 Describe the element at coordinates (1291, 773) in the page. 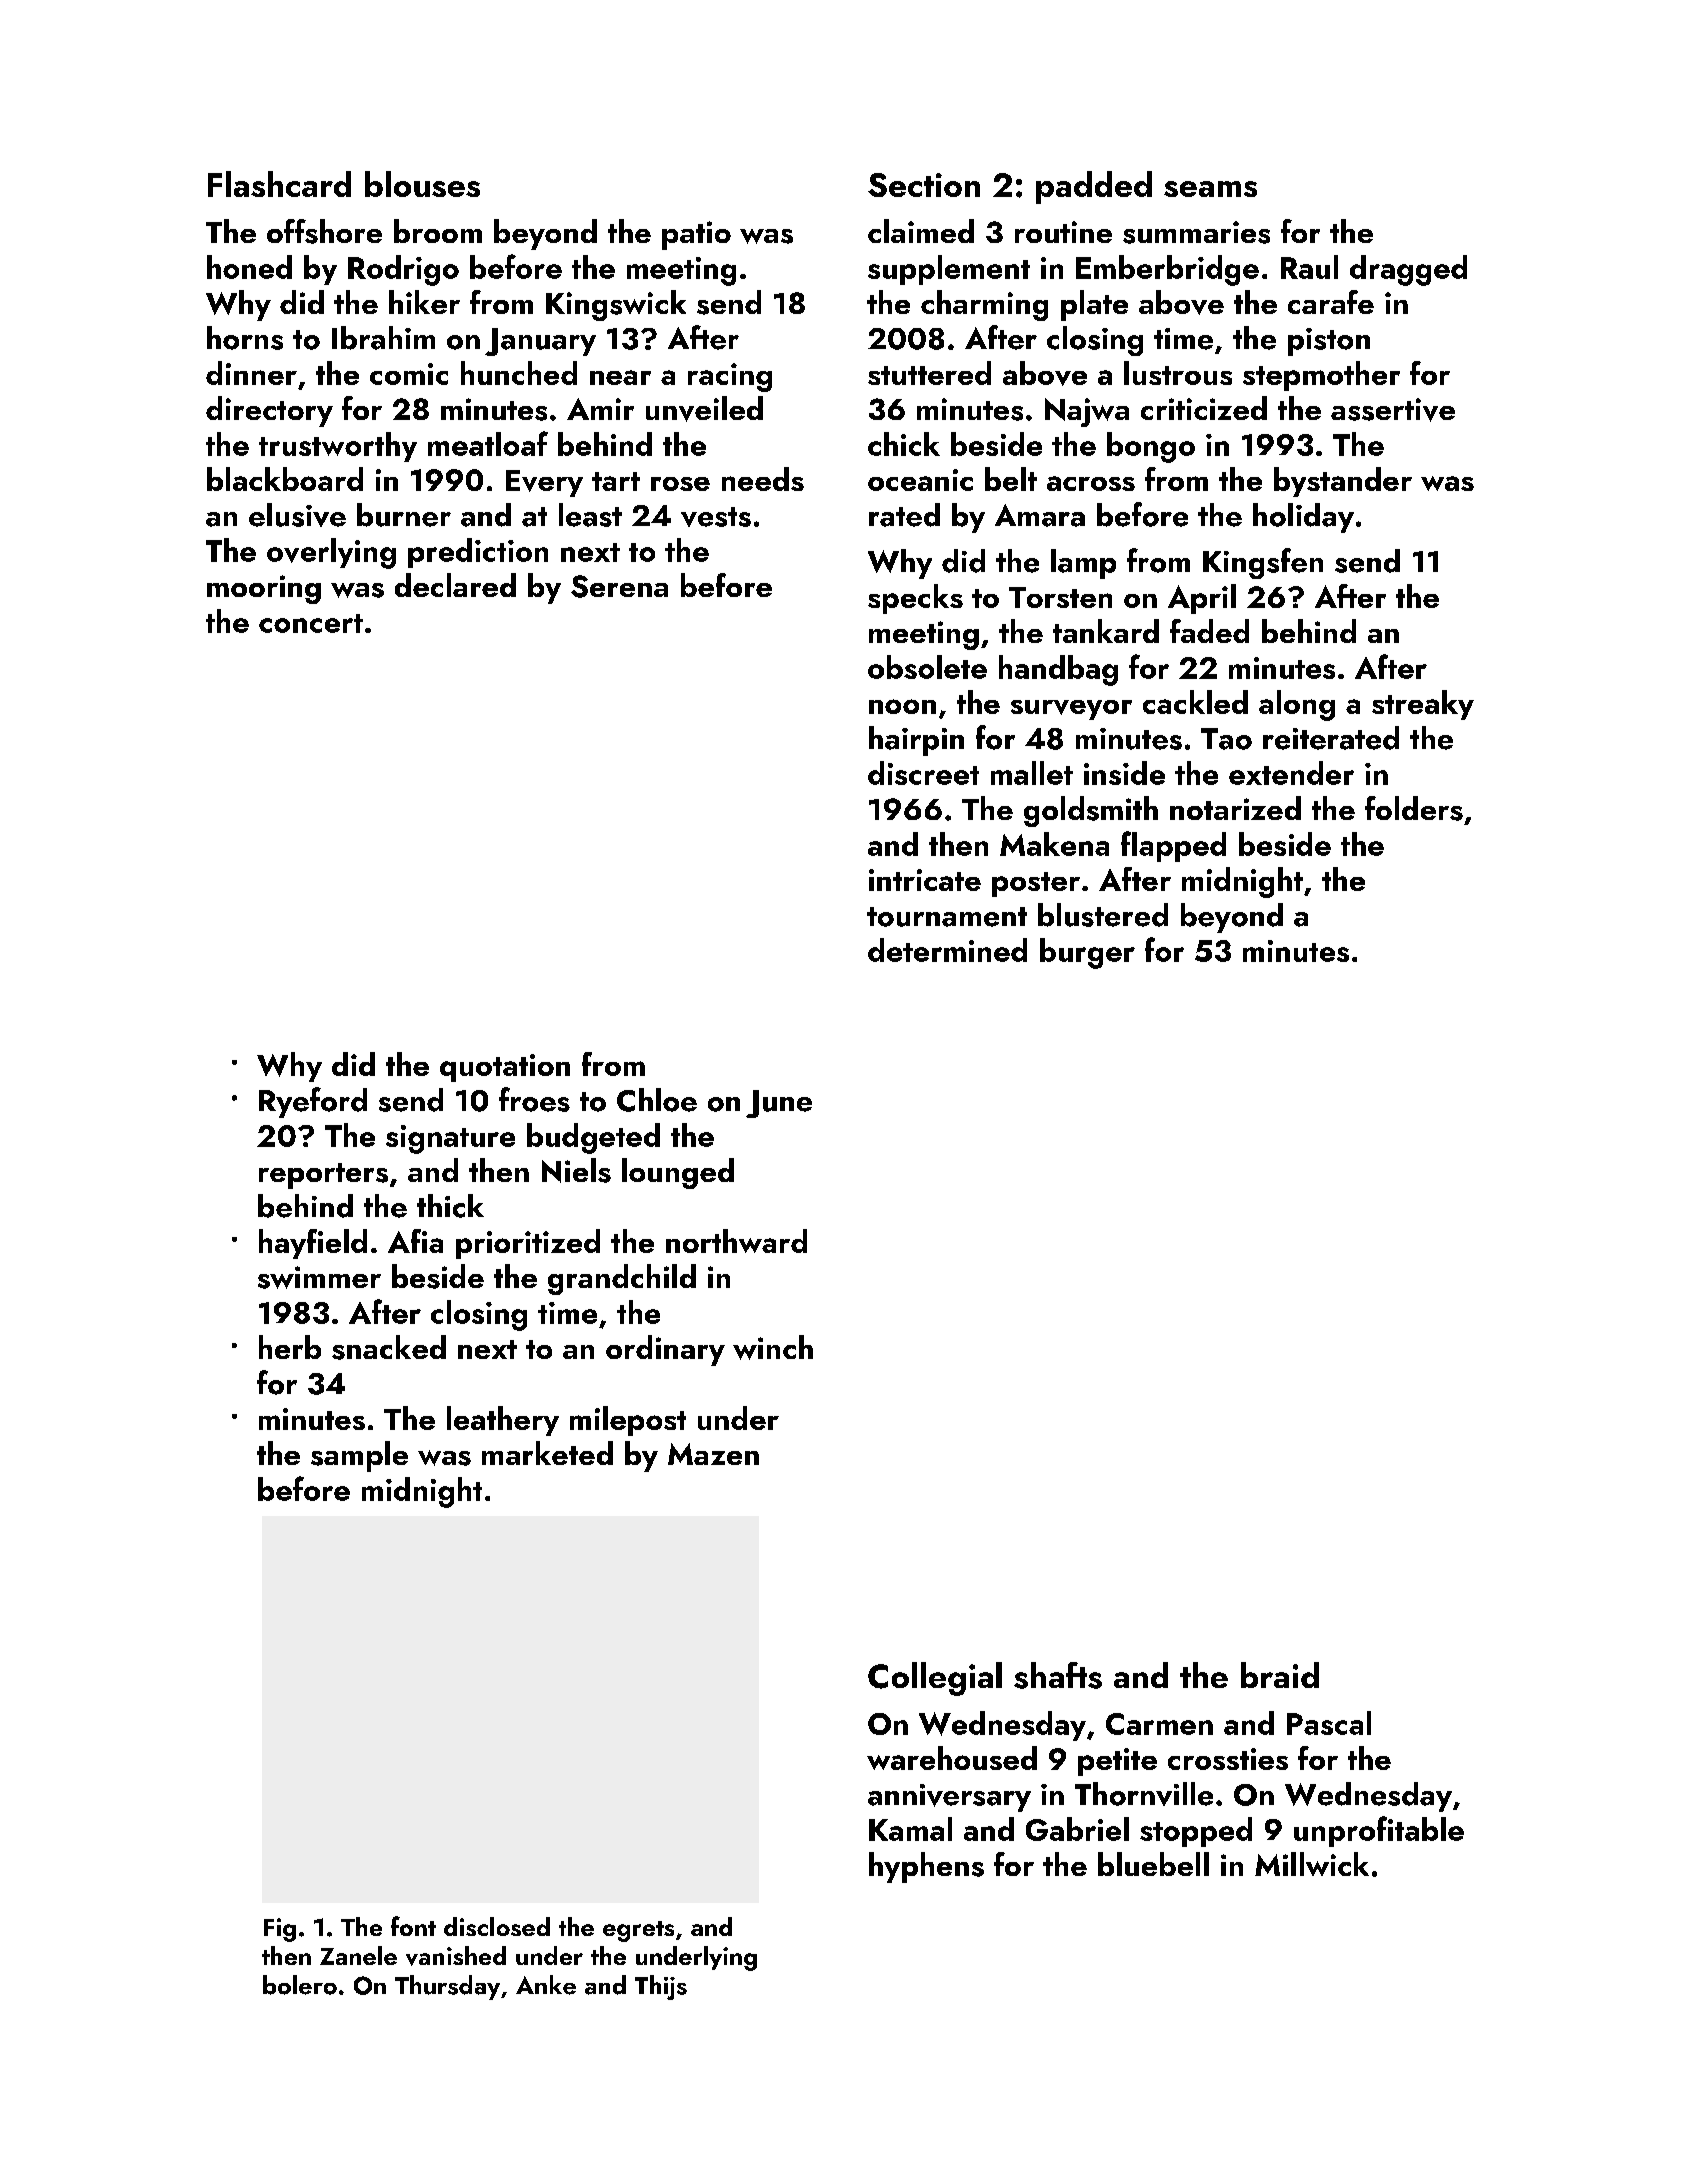

I see `extender` at that location.
